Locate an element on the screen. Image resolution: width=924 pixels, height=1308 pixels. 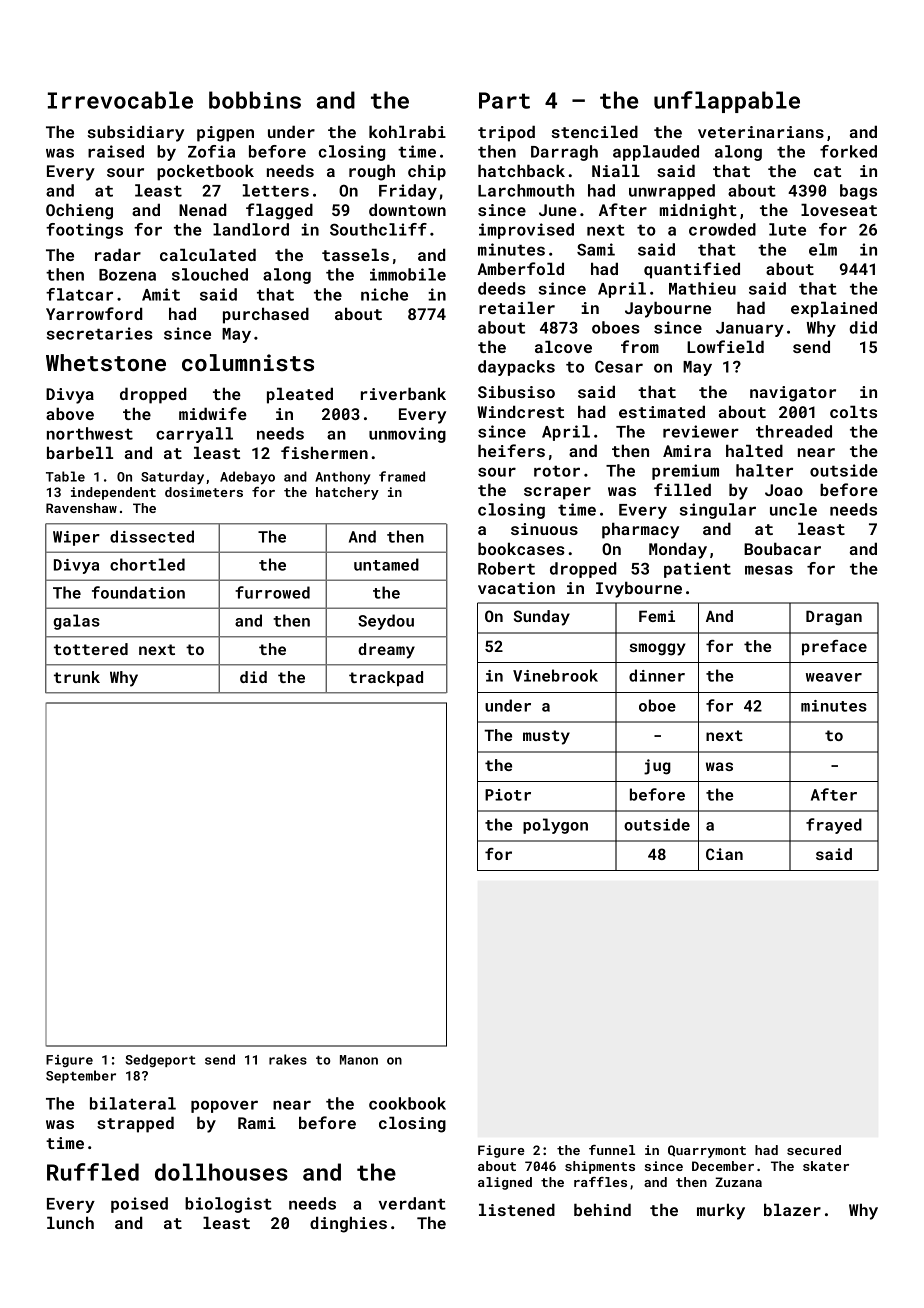
listened is located at coordinates (517, 1209).
